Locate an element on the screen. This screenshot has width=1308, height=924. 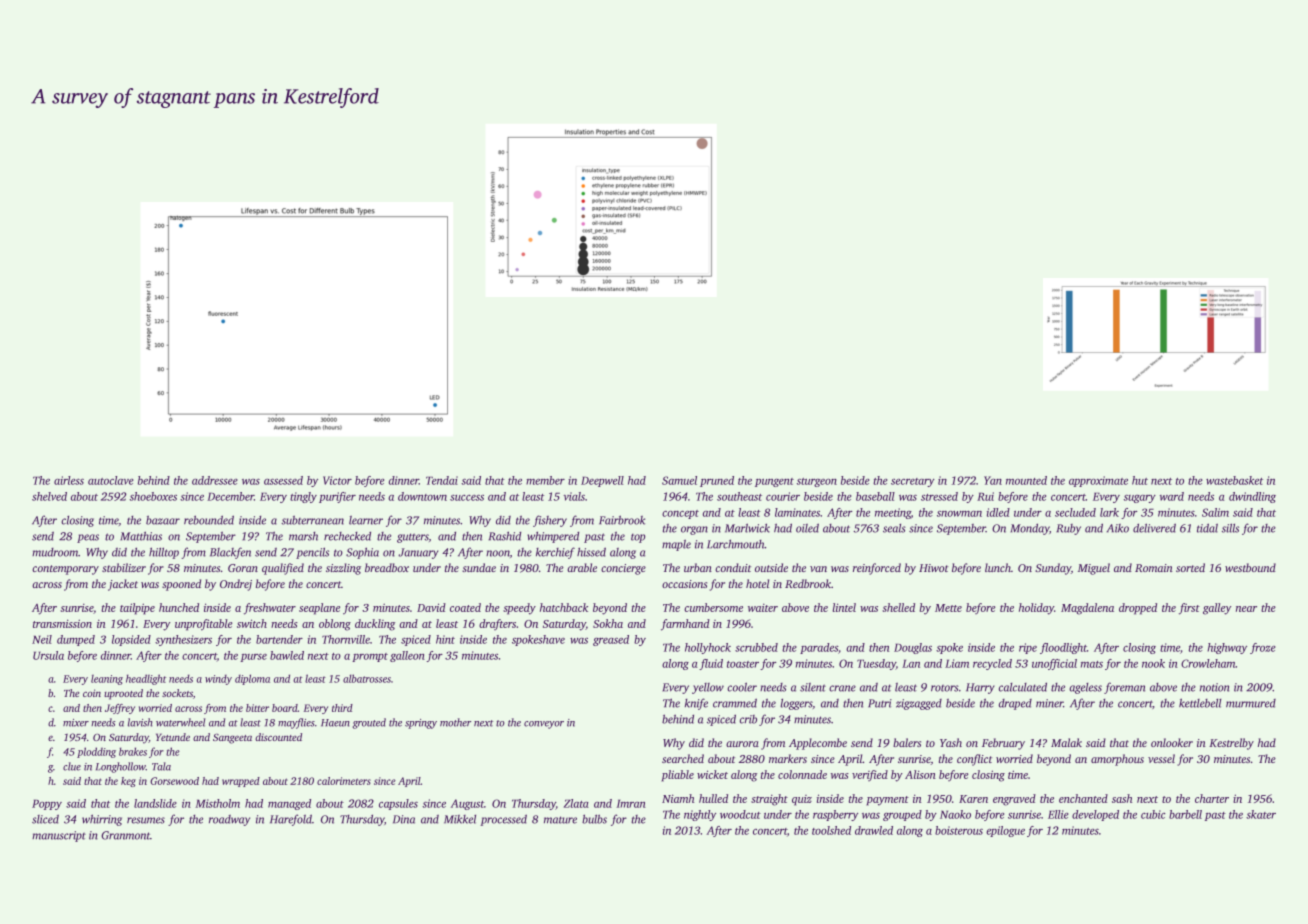
albatrosses is located at coordinates (367, 678).
